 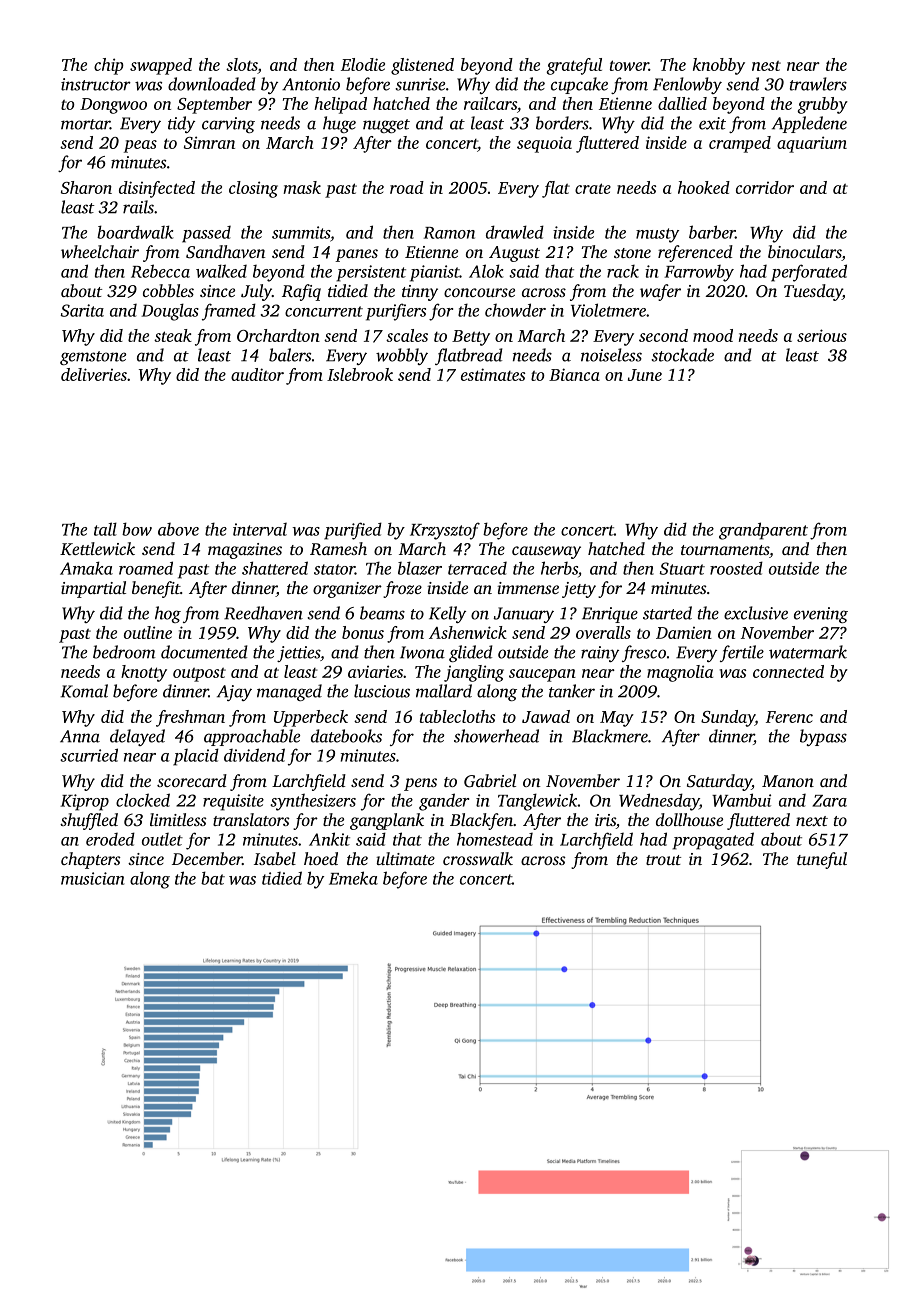 I want to click on Appledene, so click(x=809, y=124).
